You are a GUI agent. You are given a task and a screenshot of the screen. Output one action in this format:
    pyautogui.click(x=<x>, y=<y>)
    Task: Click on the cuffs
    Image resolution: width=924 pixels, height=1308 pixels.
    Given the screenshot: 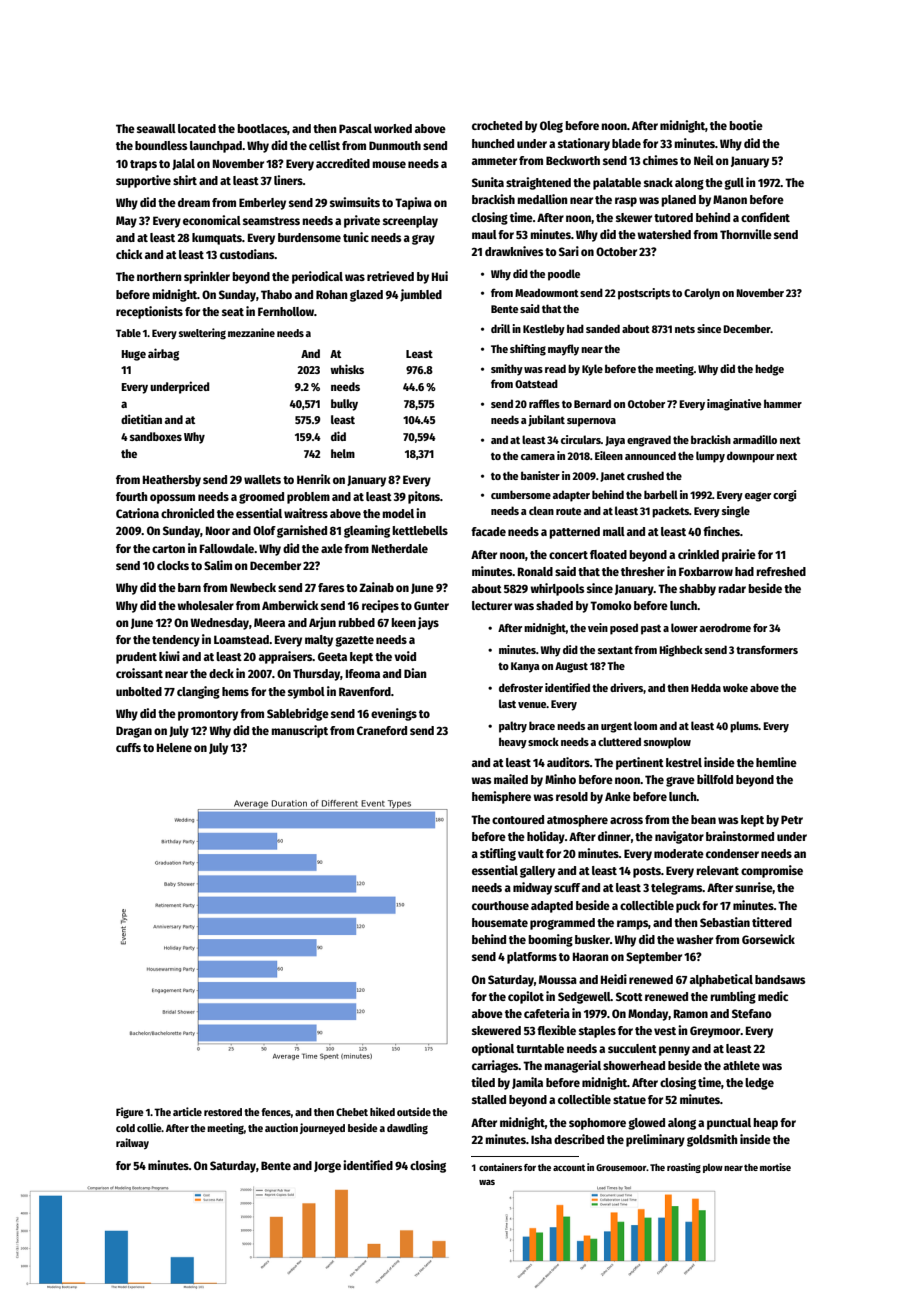 What is the action you would take?
    pyautogui.click(x=128, y=747)
